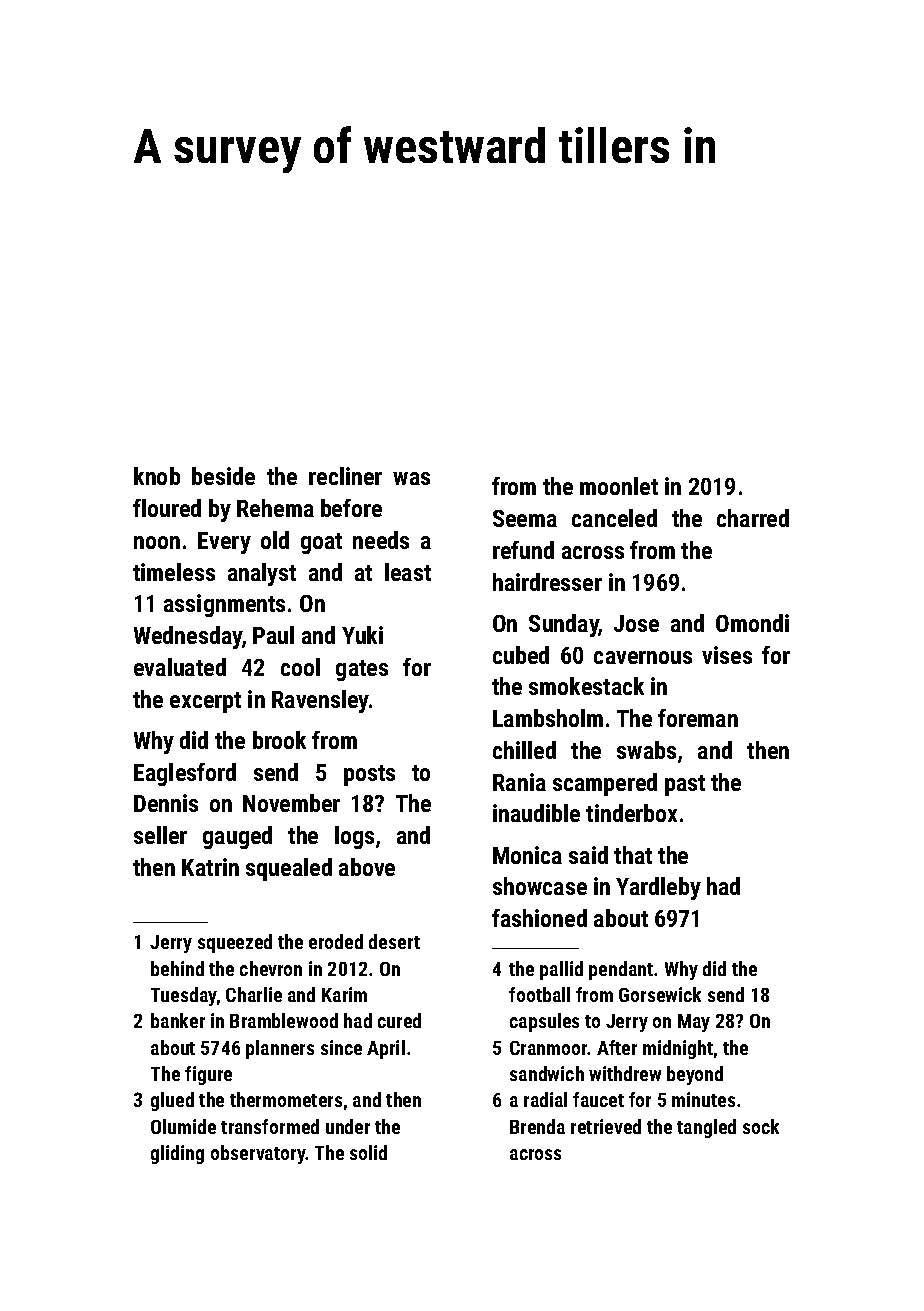 The width and height of the screenshot is (924, 1311). I want to click on inaudible, so click(536, 813).
